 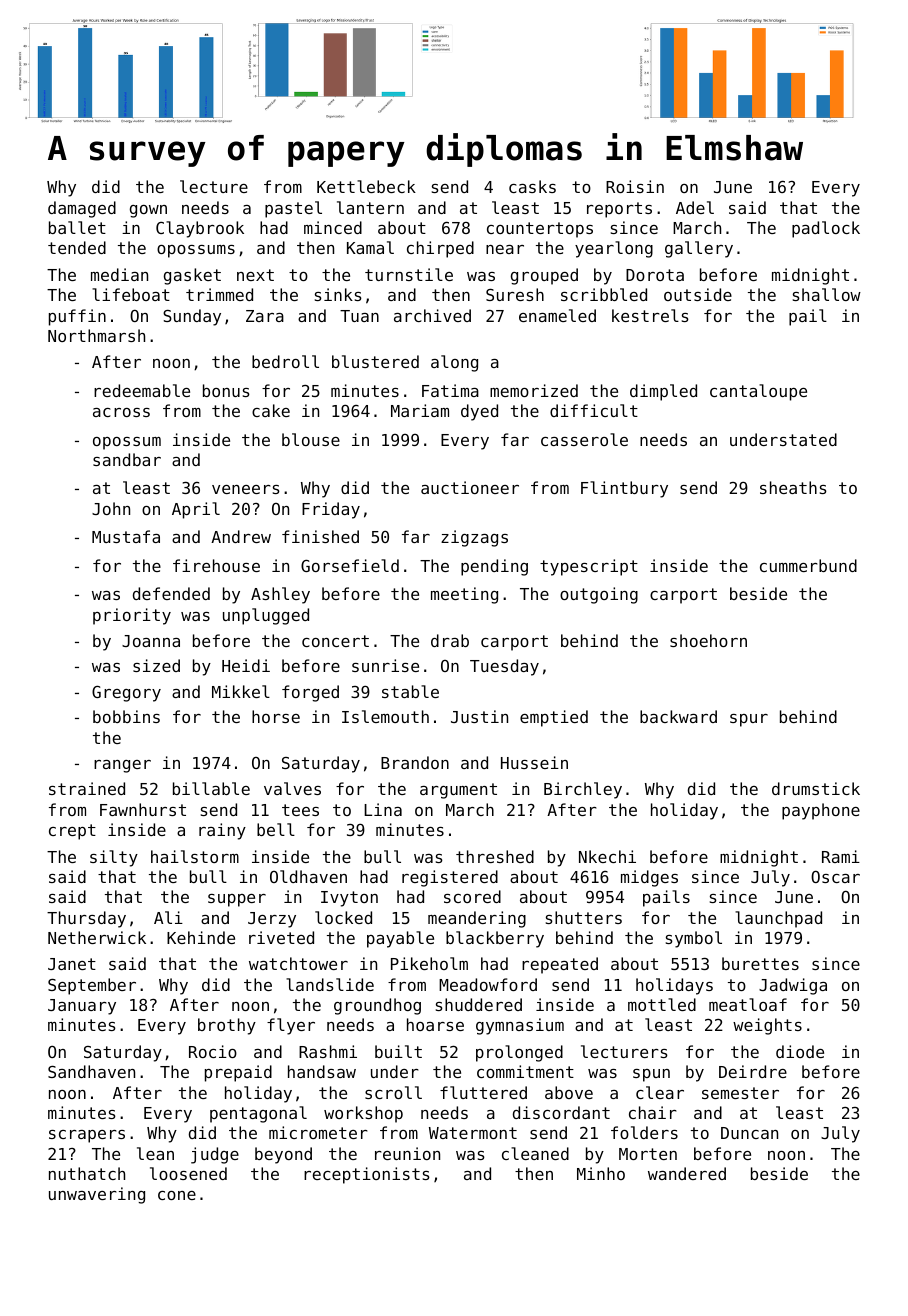 I want to click on unwavering, so click(x=97, y=1195).
